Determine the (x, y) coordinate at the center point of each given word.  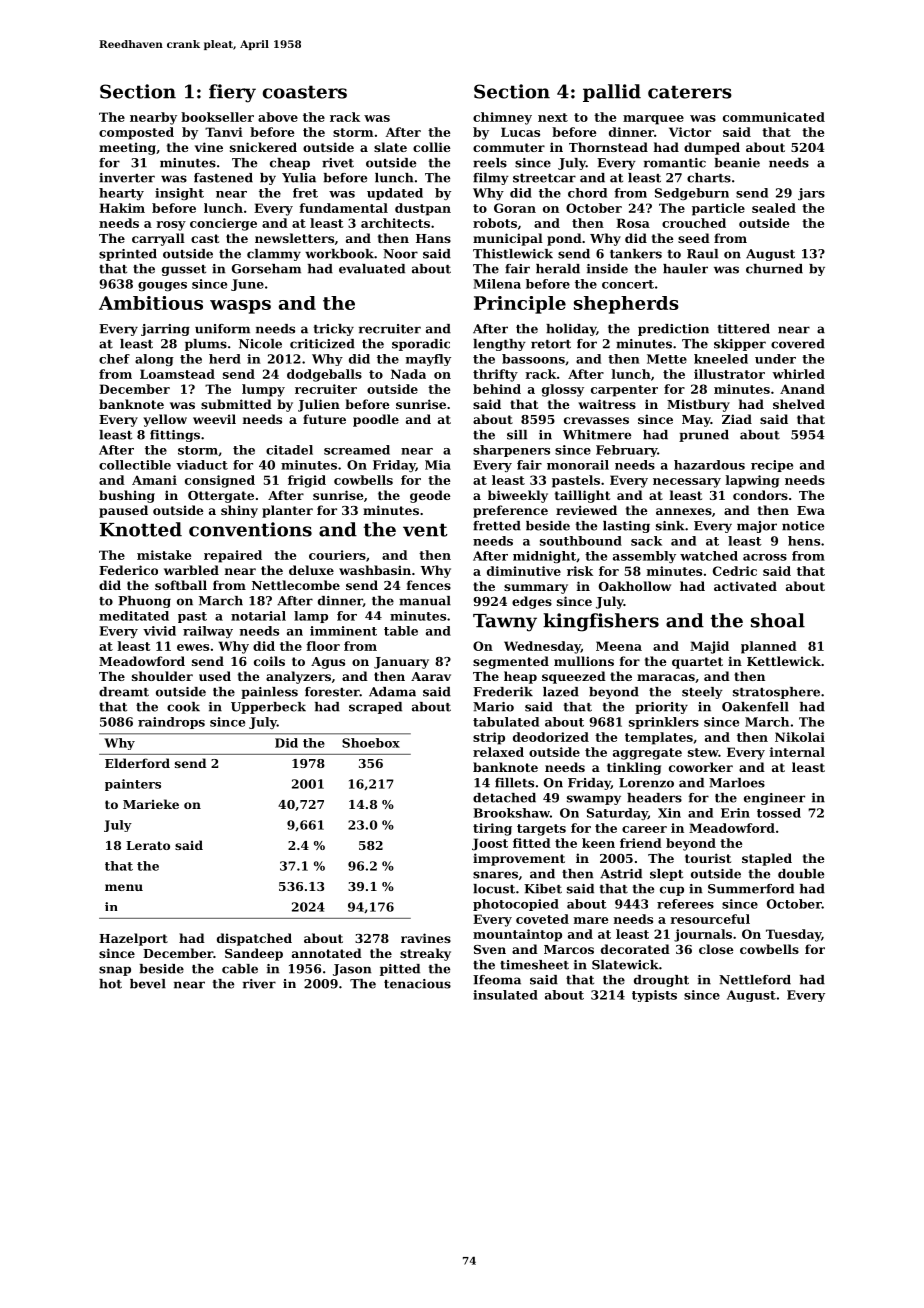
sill (517, 435)
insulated (505, 995)
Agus (328, 663)
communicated (774, 117)
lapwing (753, 481)
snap (115, 971)
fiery (232, 93)
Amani (154, 480)
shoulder (162, 676)
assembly (644, 557)
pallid (612, 93)
